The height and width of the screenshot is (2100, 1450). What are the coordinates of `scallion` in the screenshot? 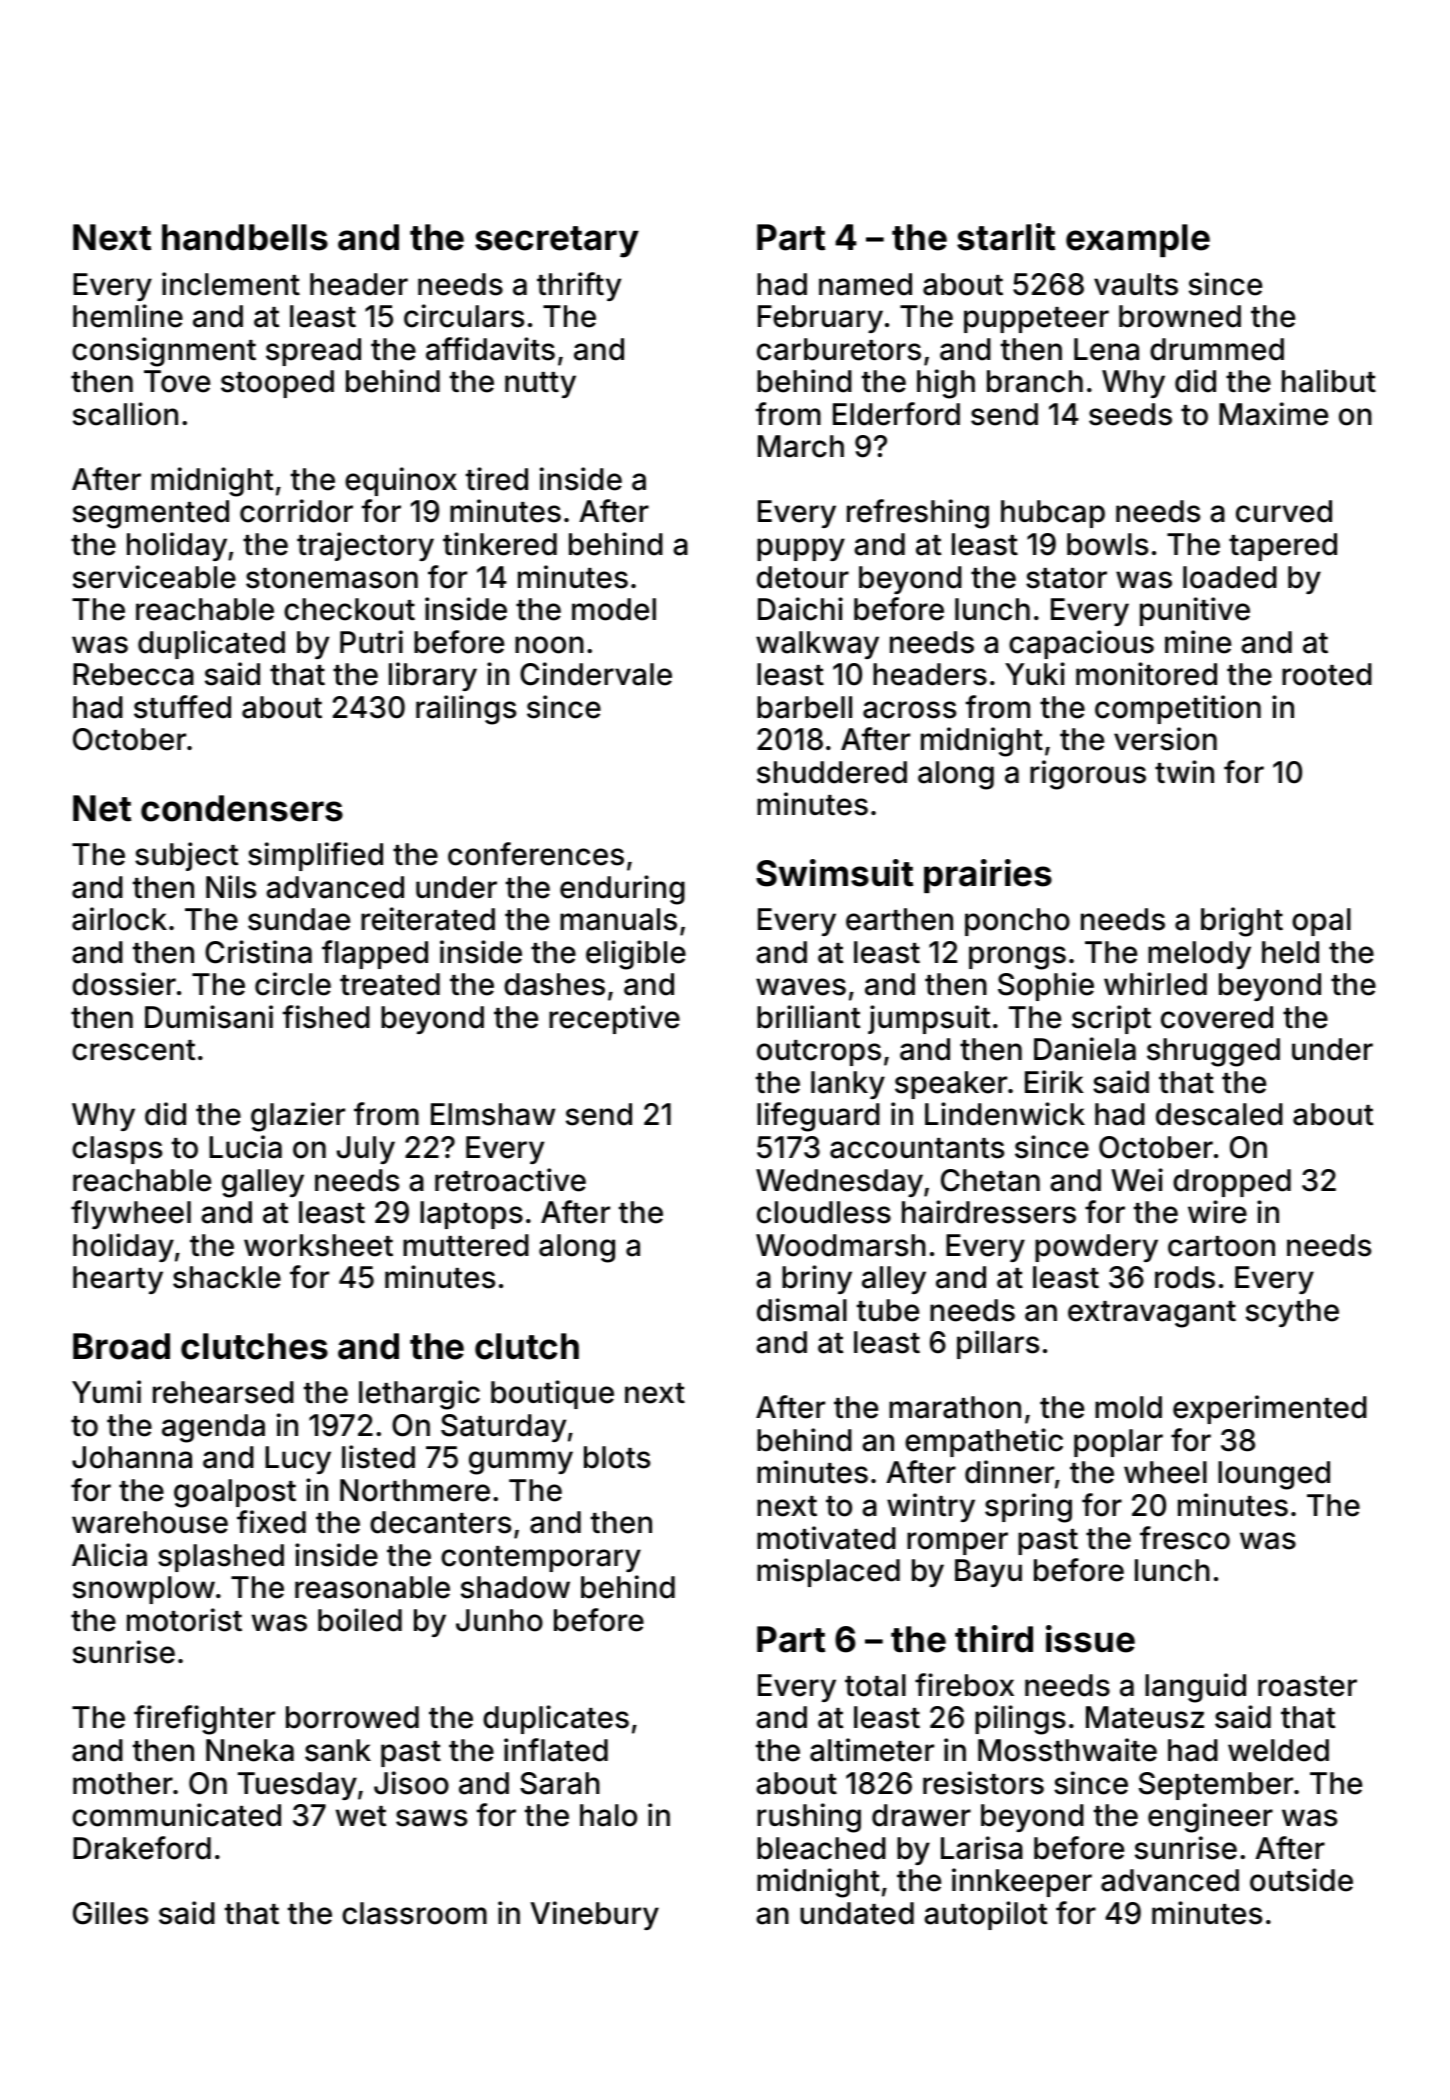 It's located at (125, 414).
